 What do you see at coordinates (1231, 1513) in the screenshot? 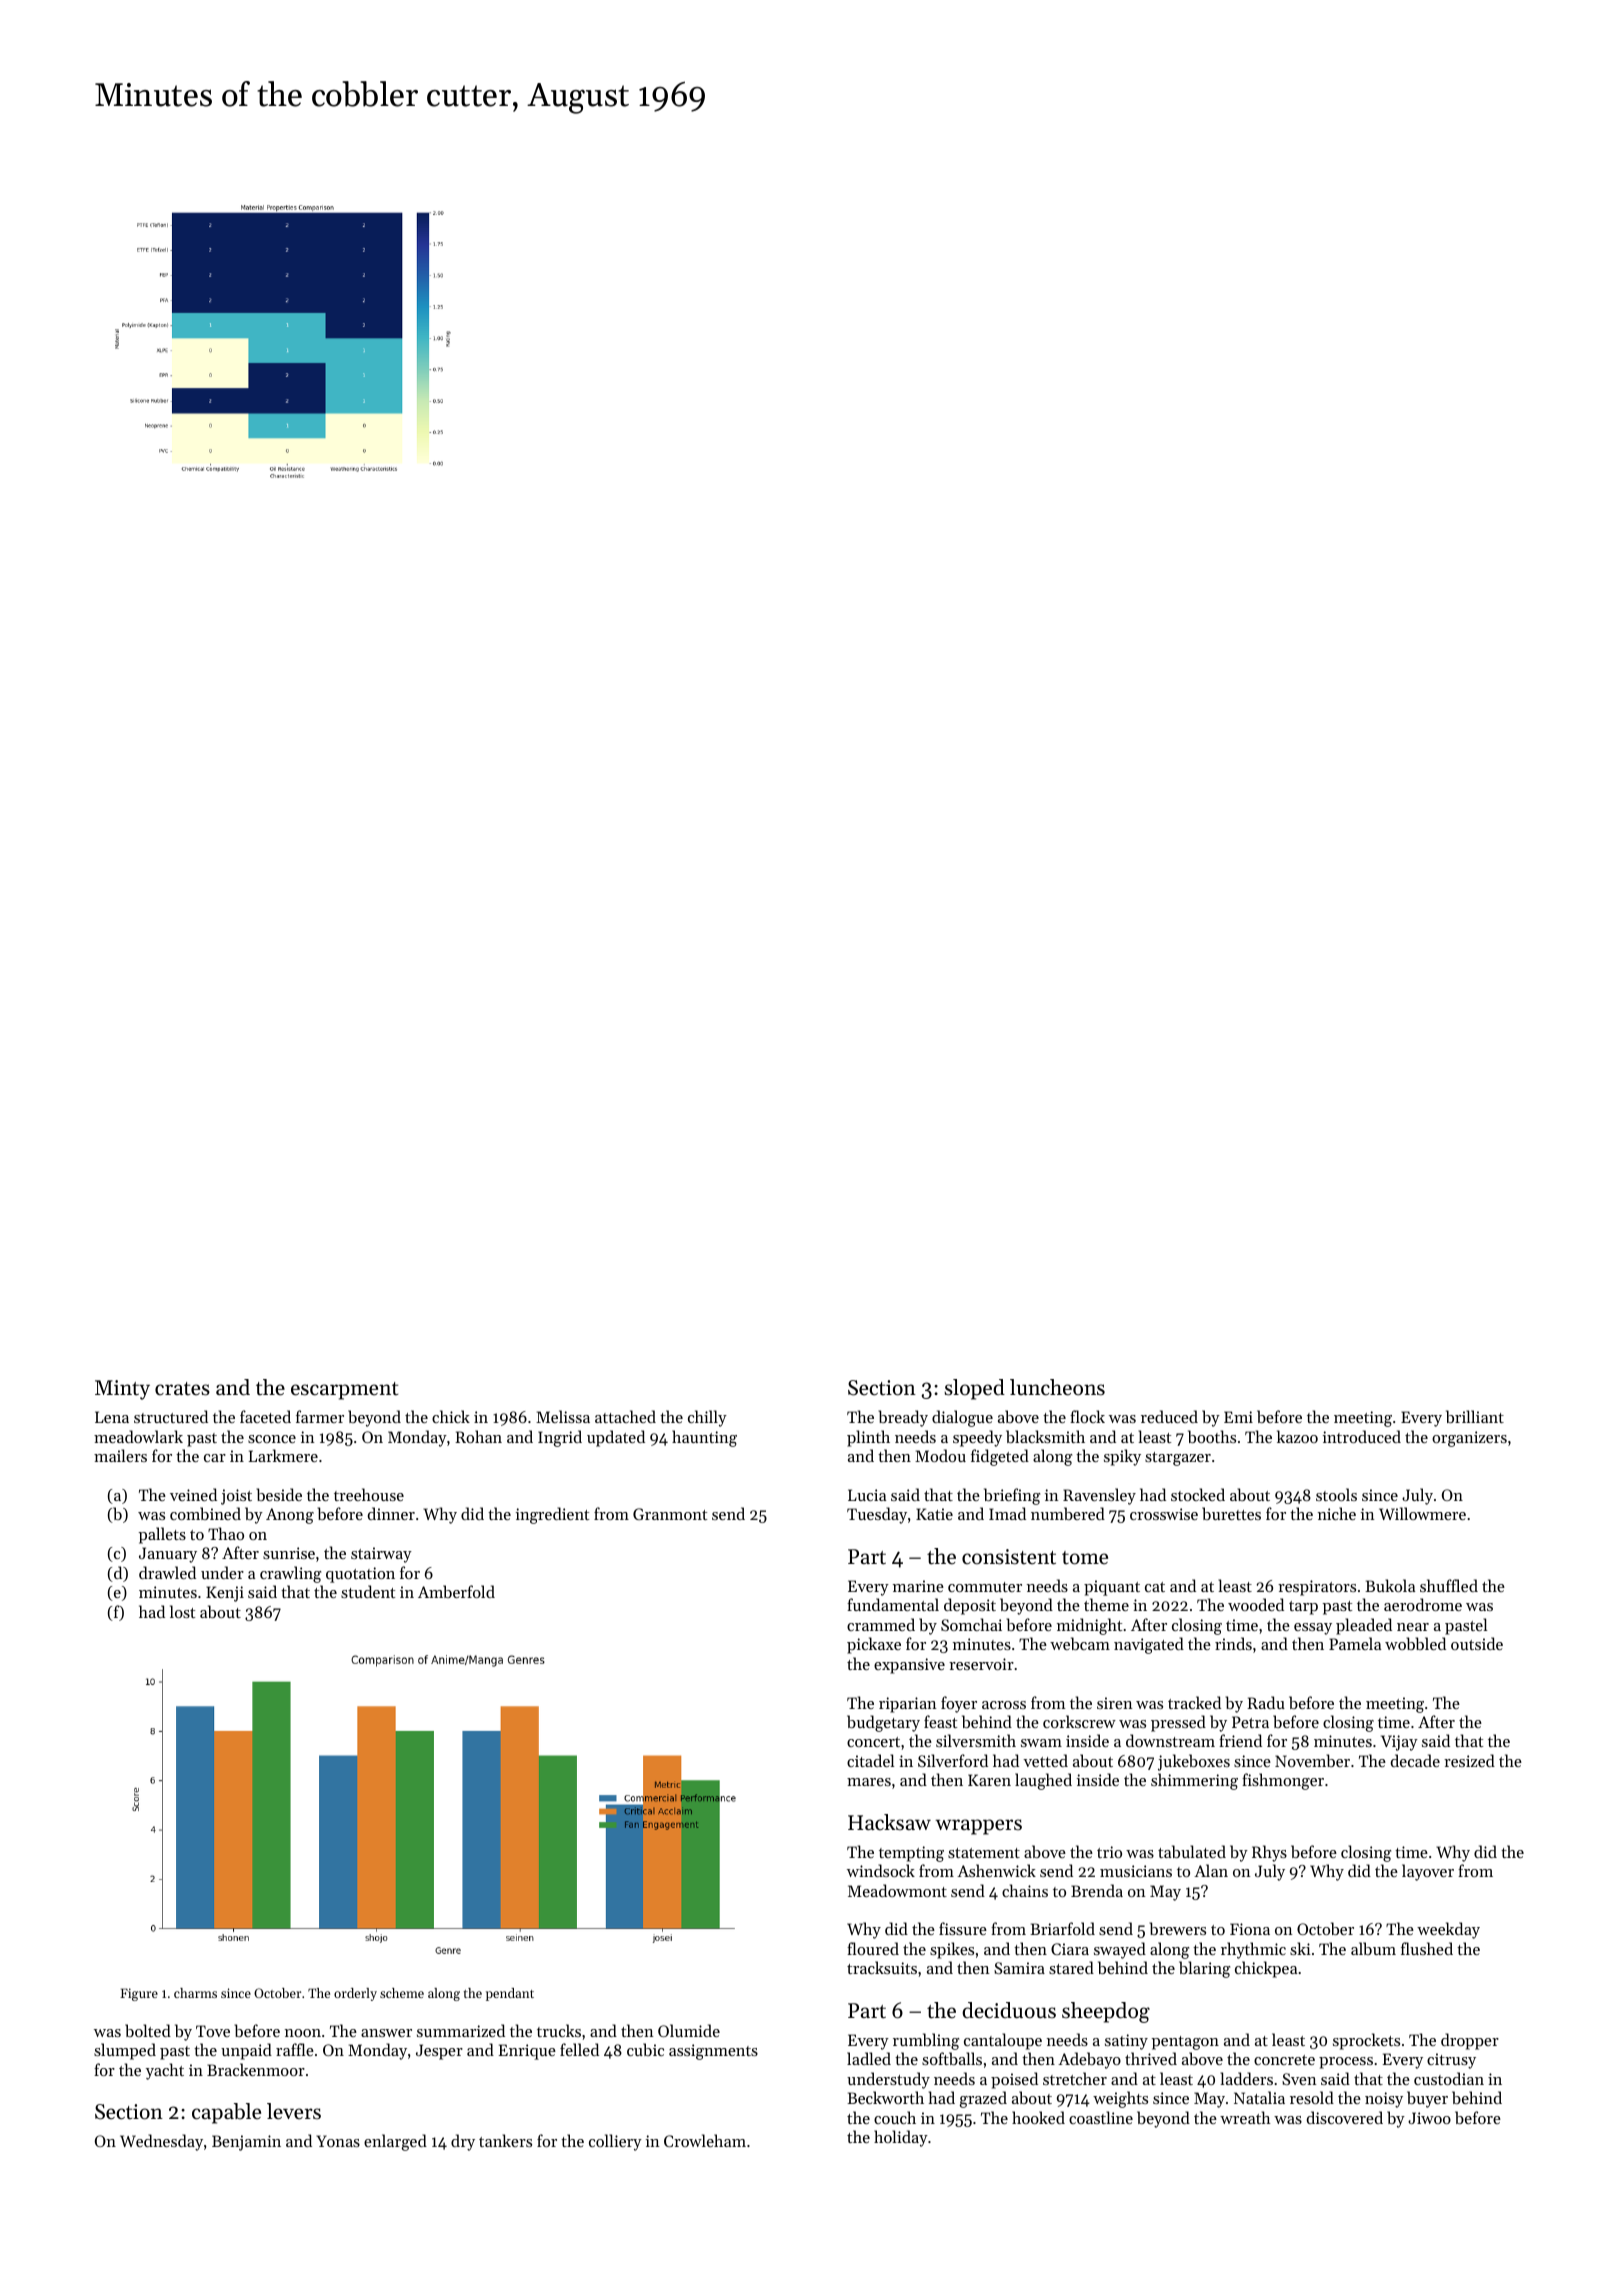
I see `burettes` at bounding box center [1231, 1513].
